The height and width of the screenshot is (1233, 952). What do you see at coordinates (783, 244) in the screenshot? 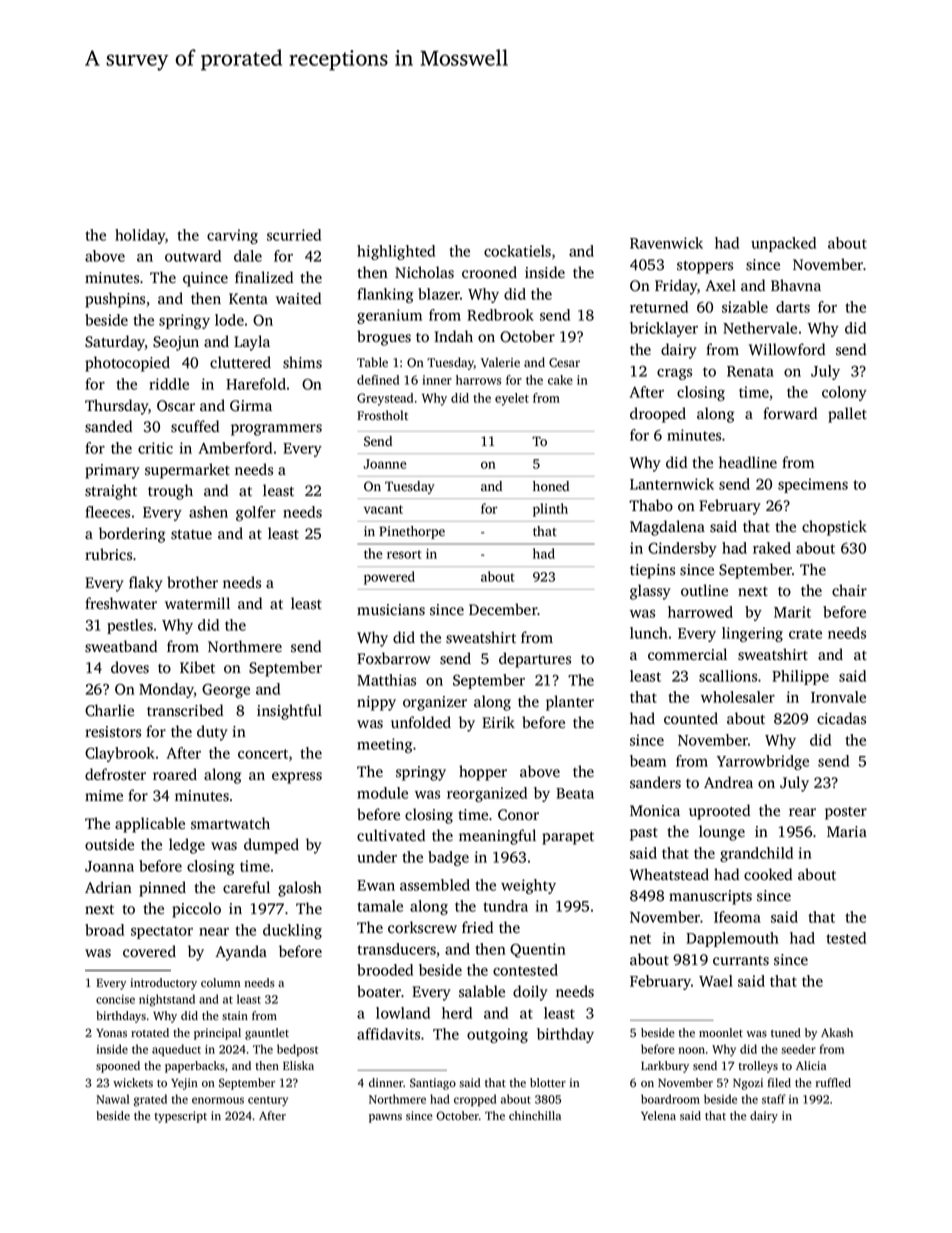
I see `unpacked` at bounding box center [783, 244].
